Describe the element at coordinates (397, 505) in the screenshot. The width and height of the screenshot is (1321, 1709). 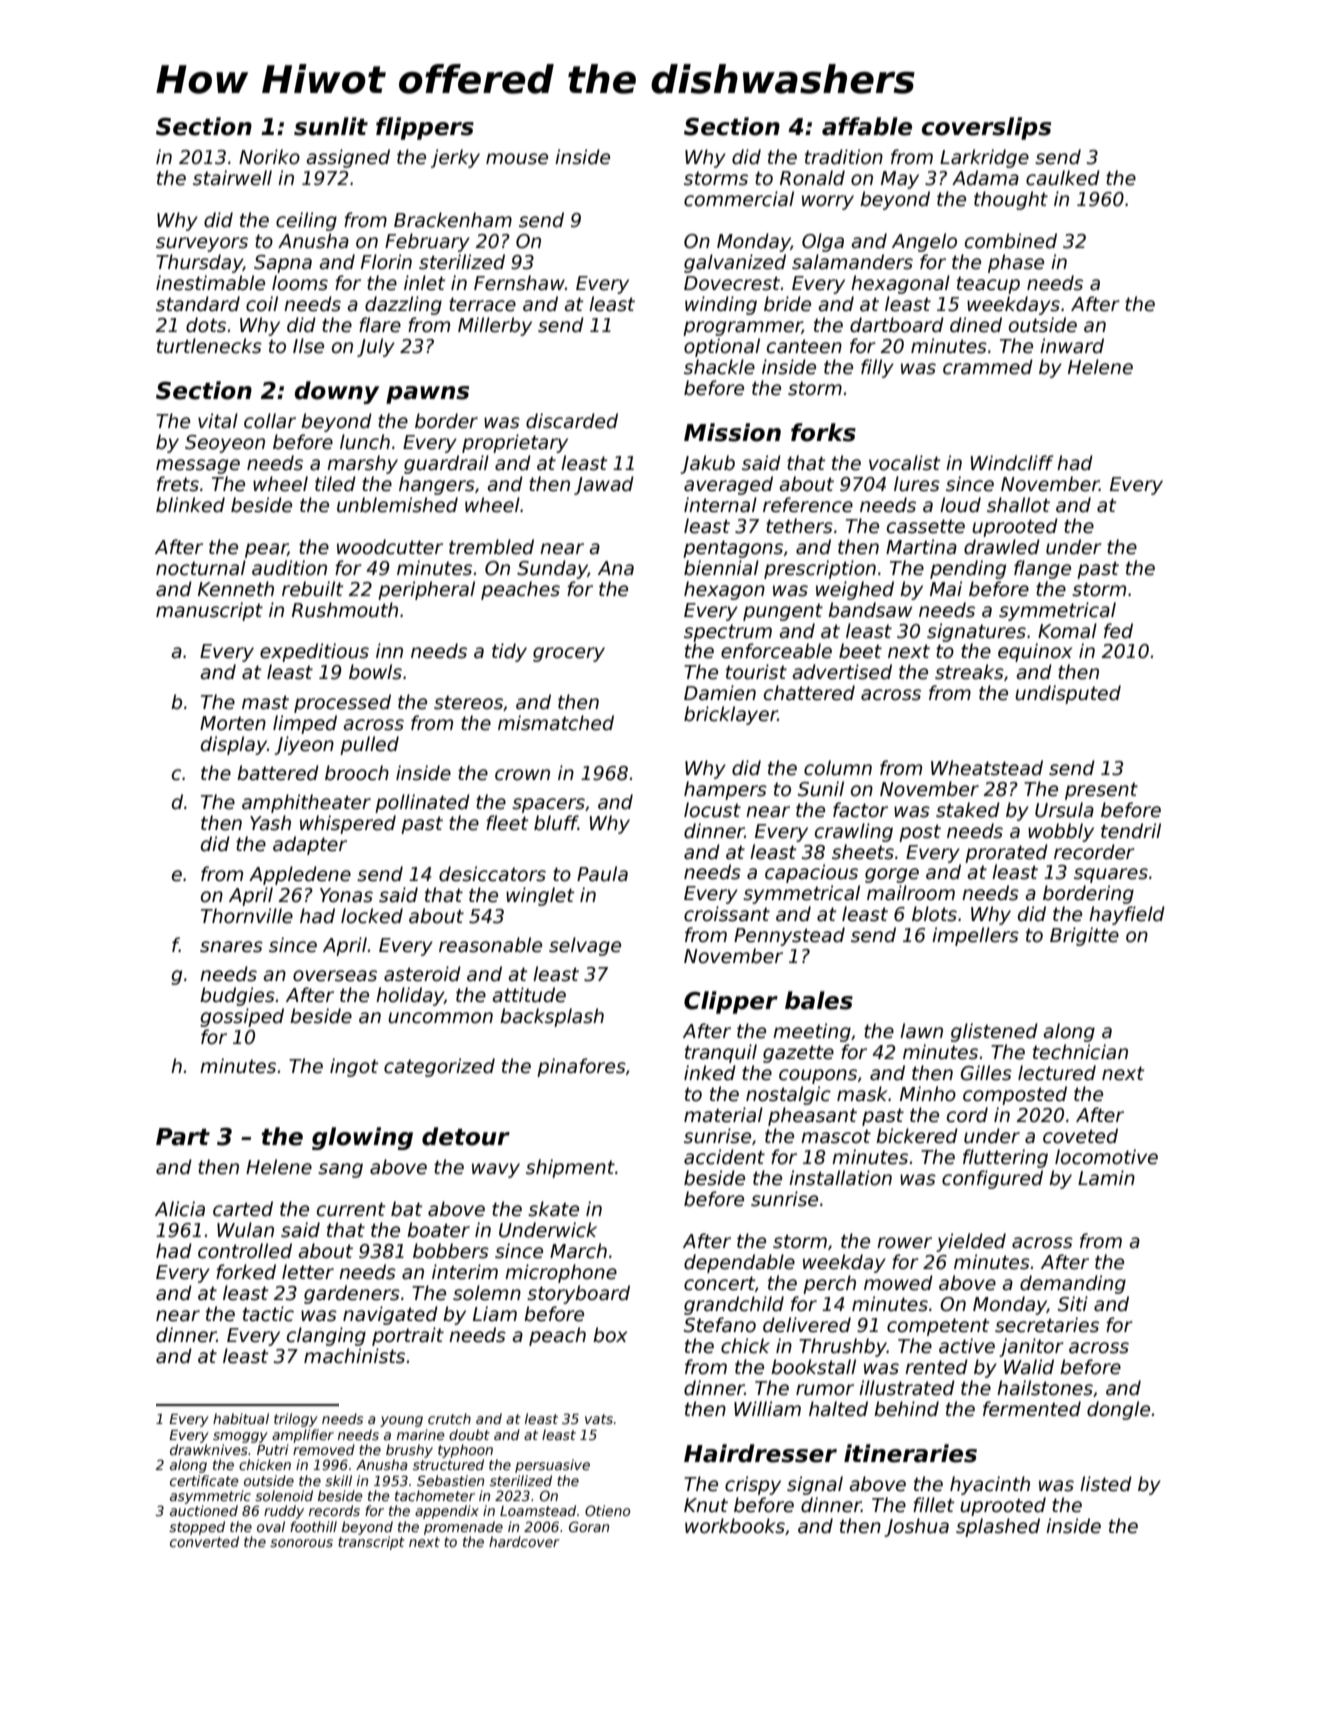
I see `unblemished` at that location.
